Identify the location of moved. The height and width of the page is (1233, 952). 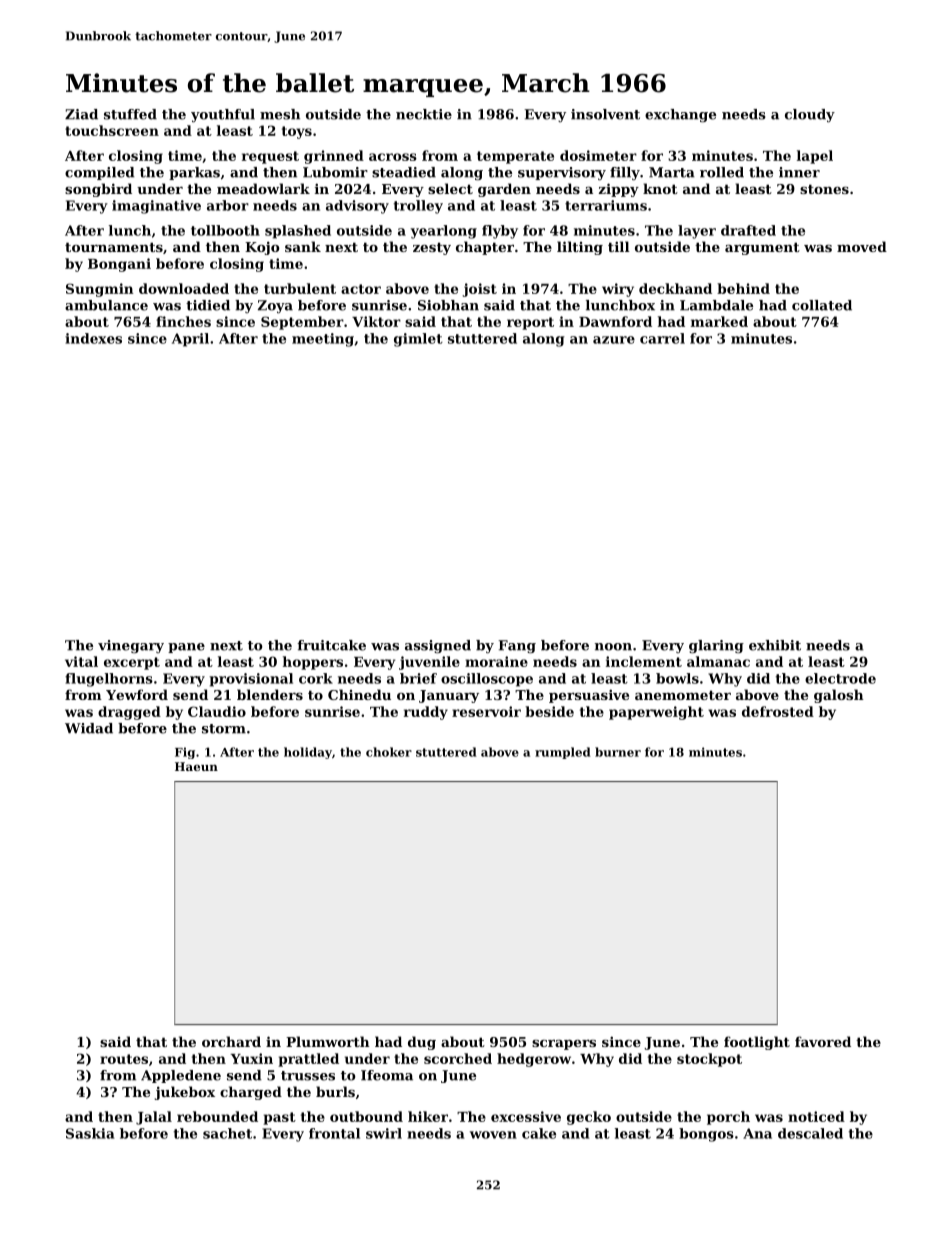
(862, 246).
